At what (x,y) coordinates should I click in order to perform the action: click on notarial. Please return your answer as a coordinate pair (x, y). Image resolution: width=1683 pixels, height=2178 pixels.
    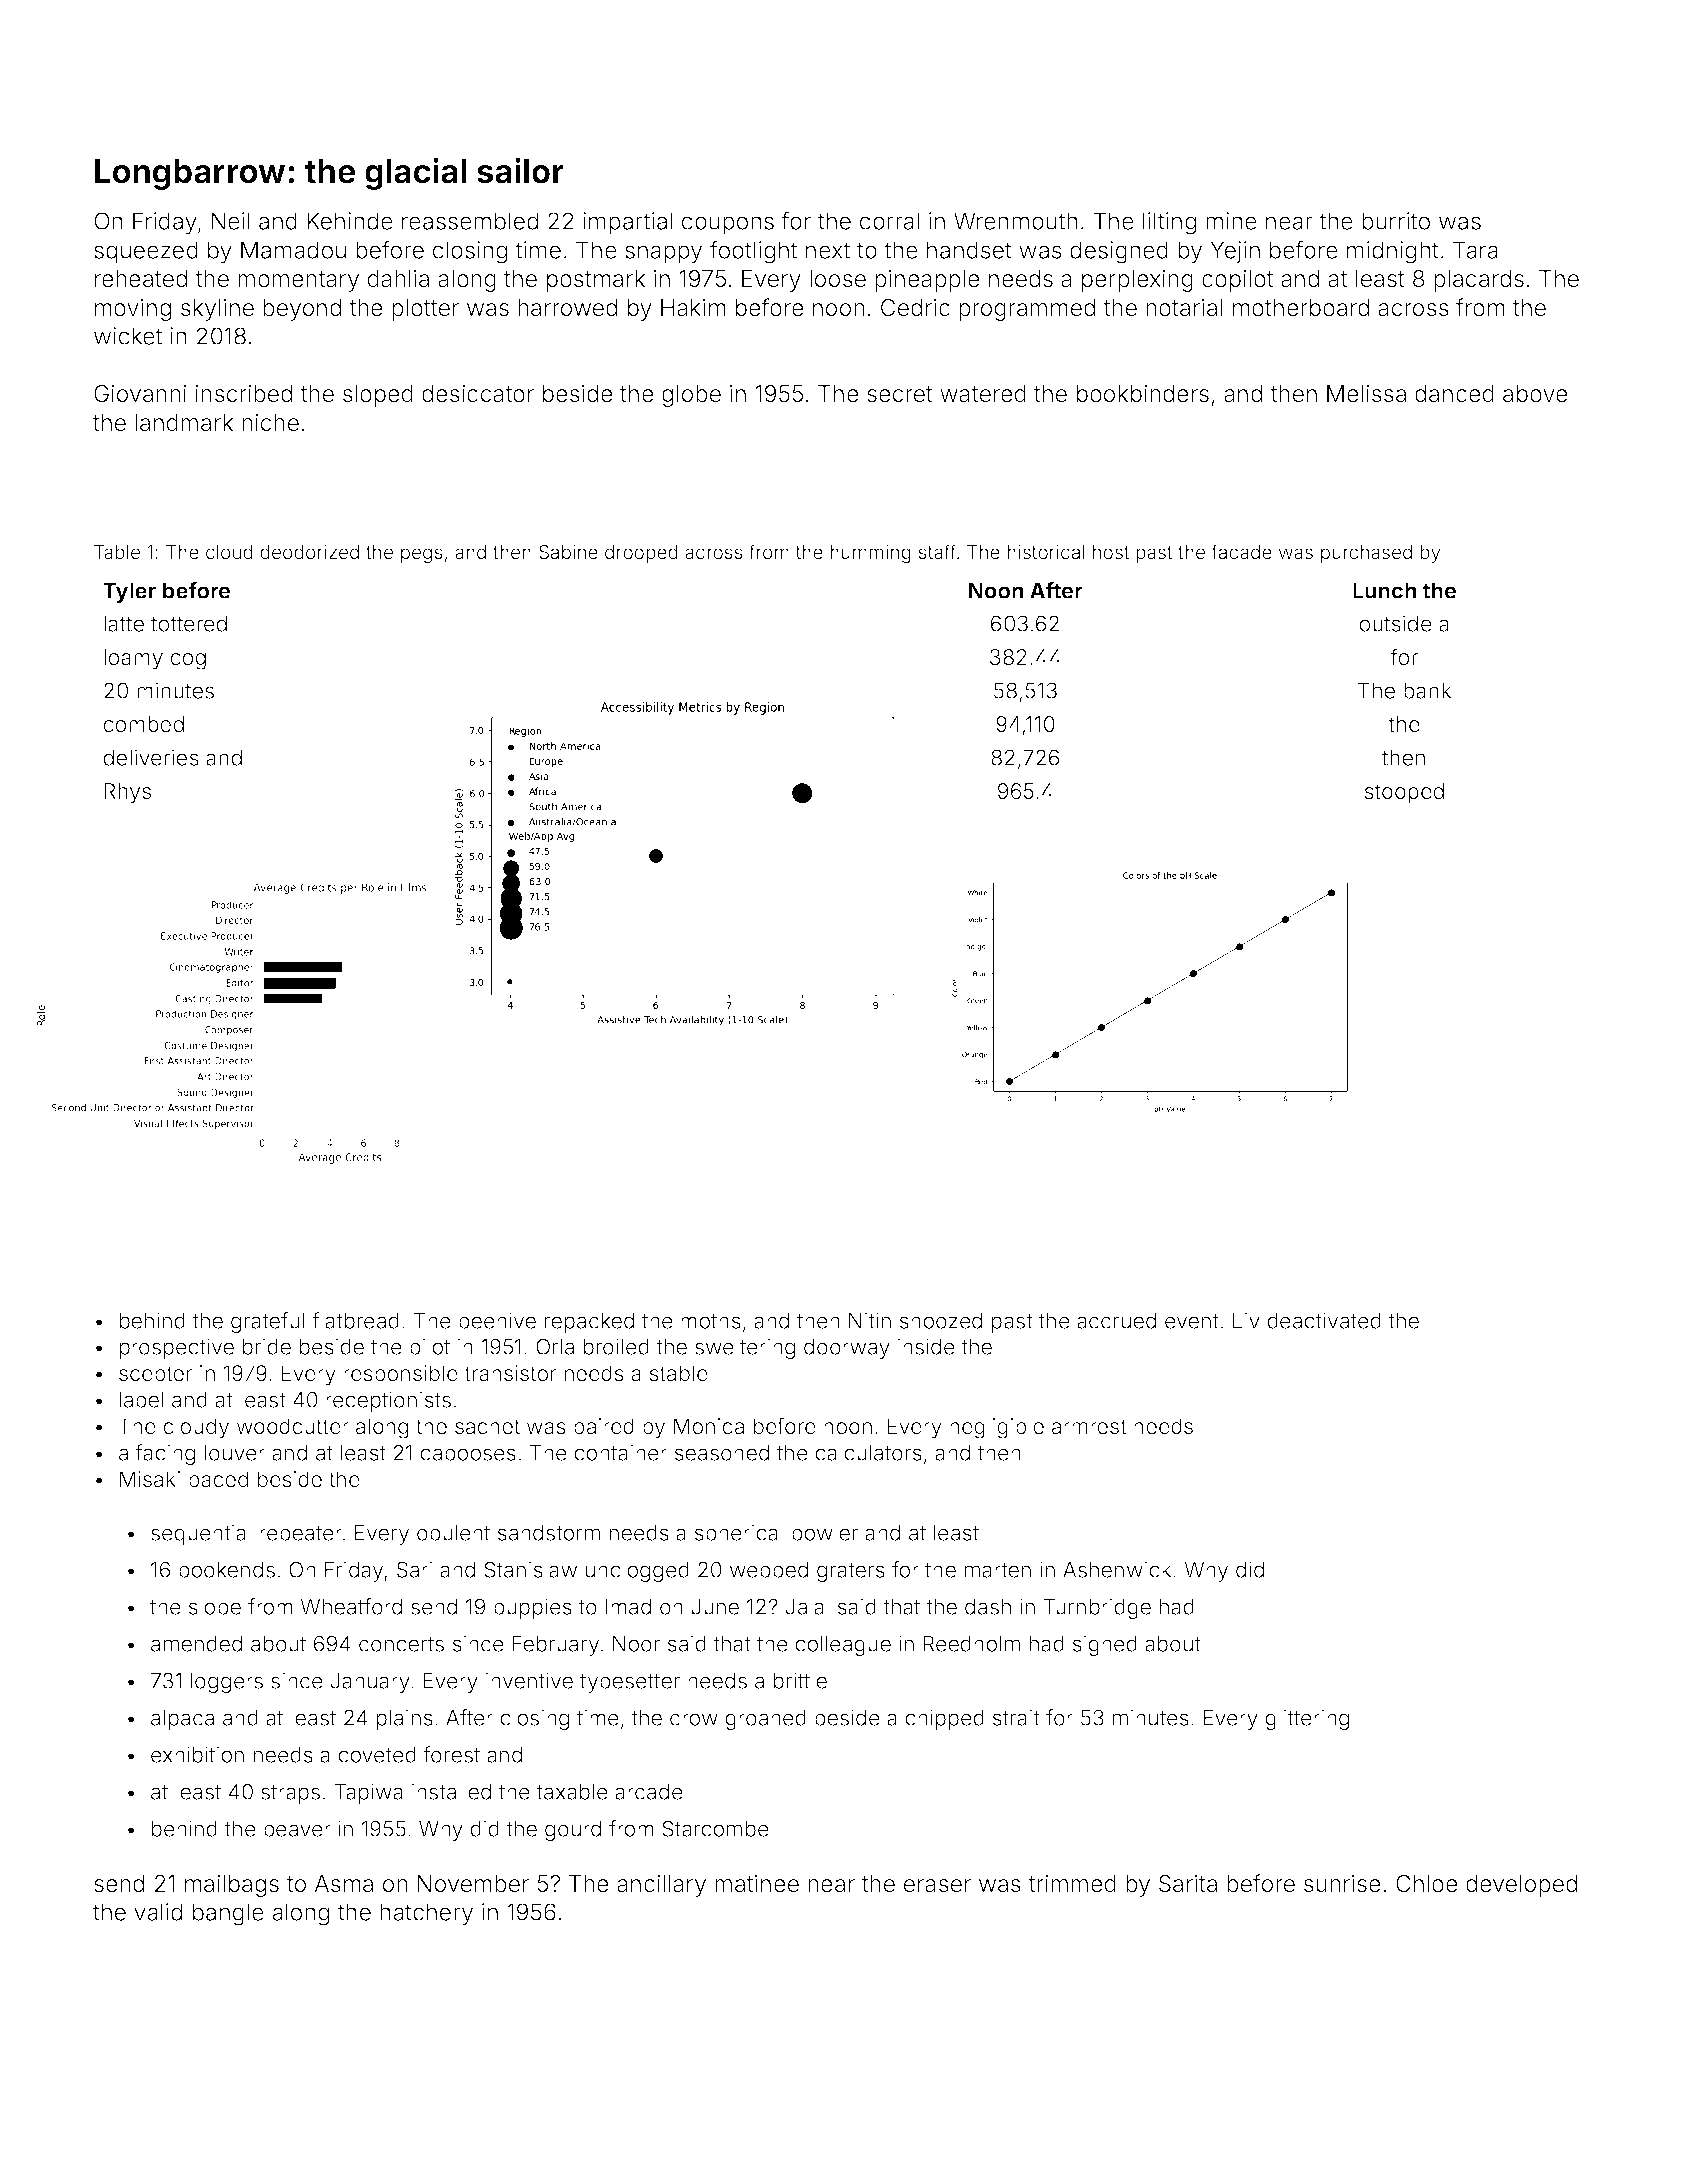
    Looking at the image, I should click on (1184, 307).
